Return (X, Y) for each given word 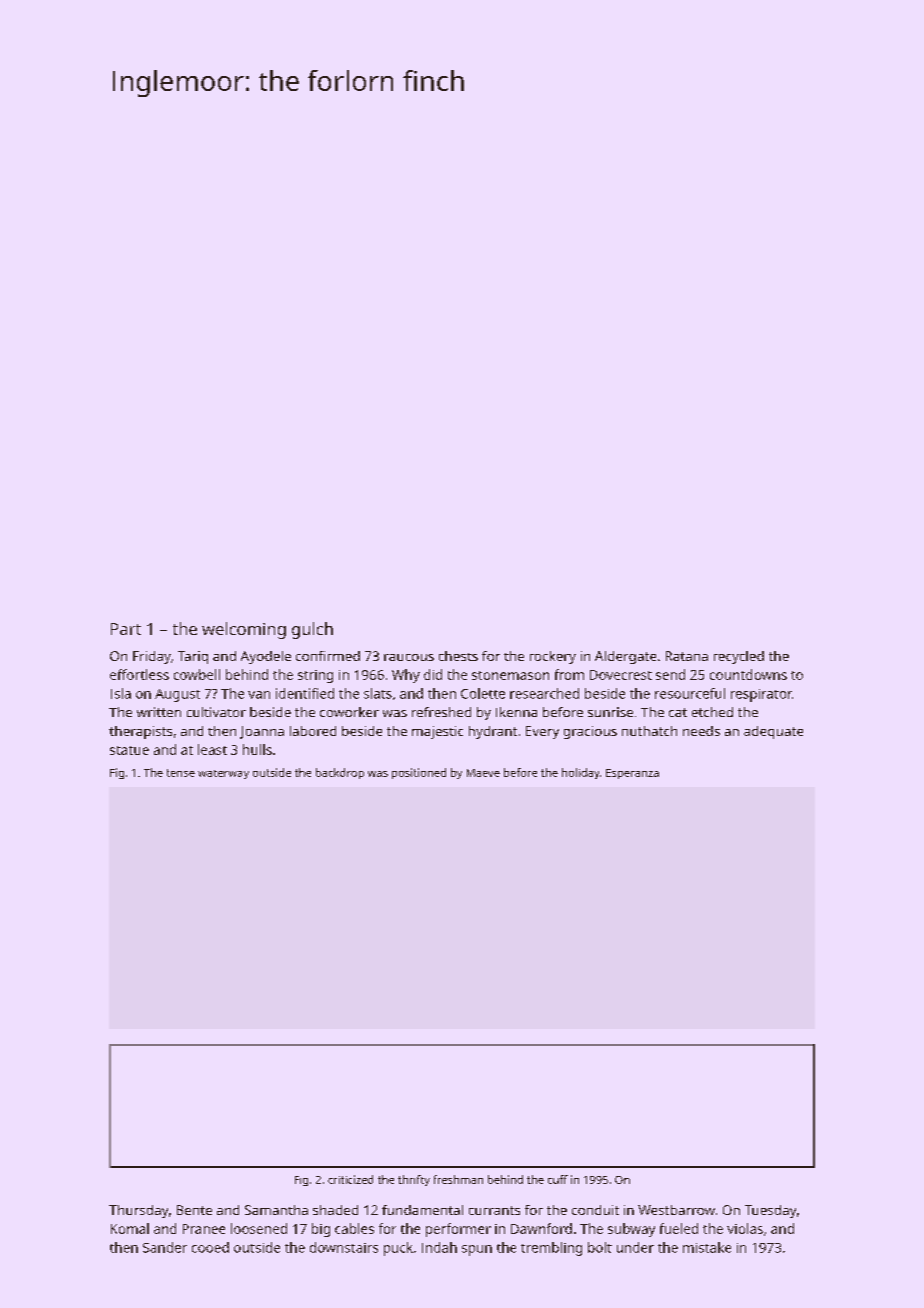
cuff (558, 1179)
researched (544, 693)
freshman (458, 1179)
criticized (350, 1179)
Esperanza (632, 774)
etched (712, 712)
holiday (580, 773)
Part (126, 629)
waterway (223, 774)
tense (181, 773)
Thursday (138, 1211)
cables (354, 1228)
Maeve (483, 773)
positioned (419, 773)
